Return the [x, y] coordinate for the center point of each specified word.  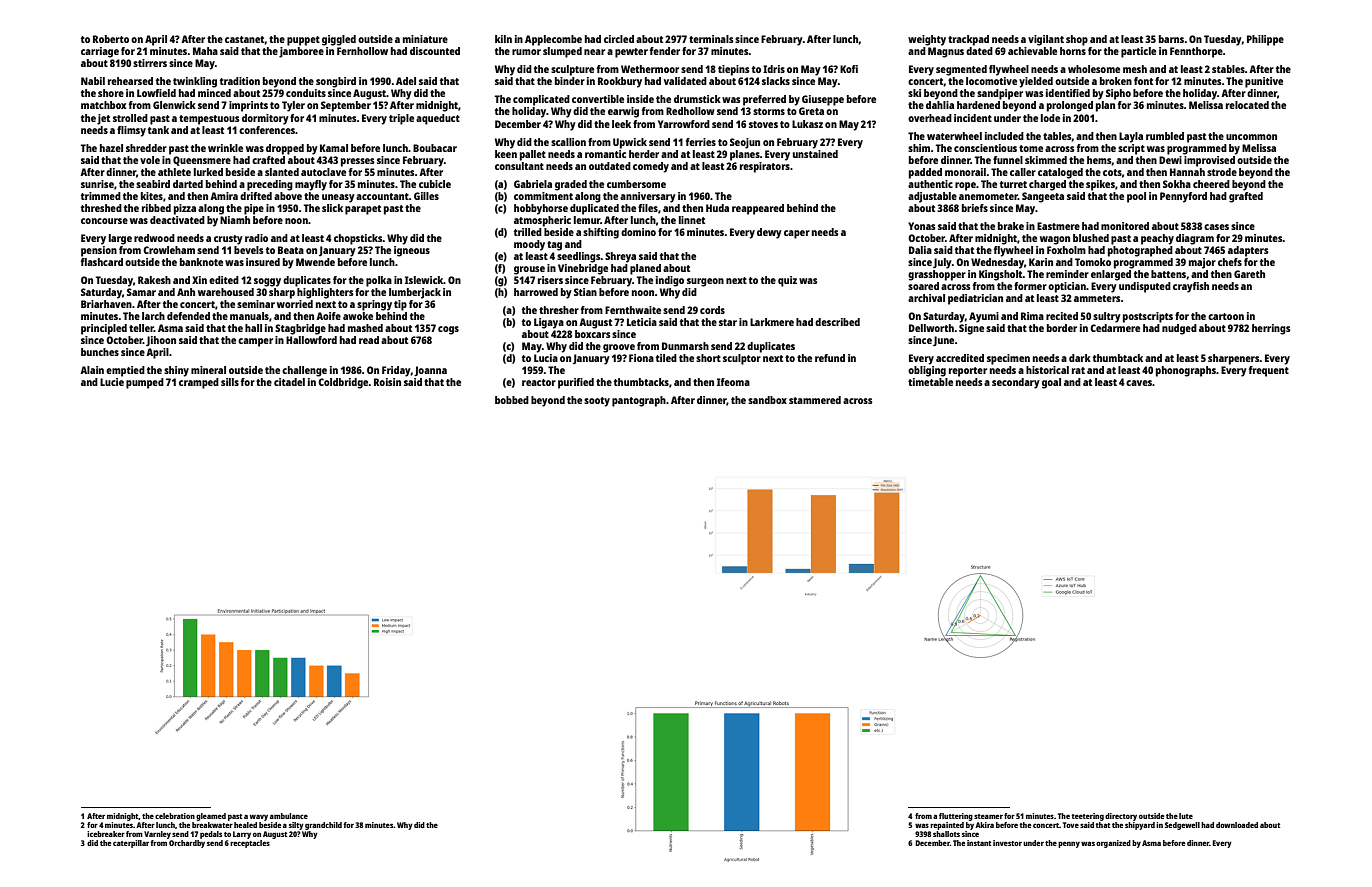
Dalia [920, 250]
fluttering [956, 817]
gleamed [211, 817]
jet [103, 119]
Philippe [1265, 40]
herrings [1271, 329]
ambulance [289, 816]
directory [1121, 817]
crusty [228, 240]
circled [619, 39]
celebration [175, 816]
